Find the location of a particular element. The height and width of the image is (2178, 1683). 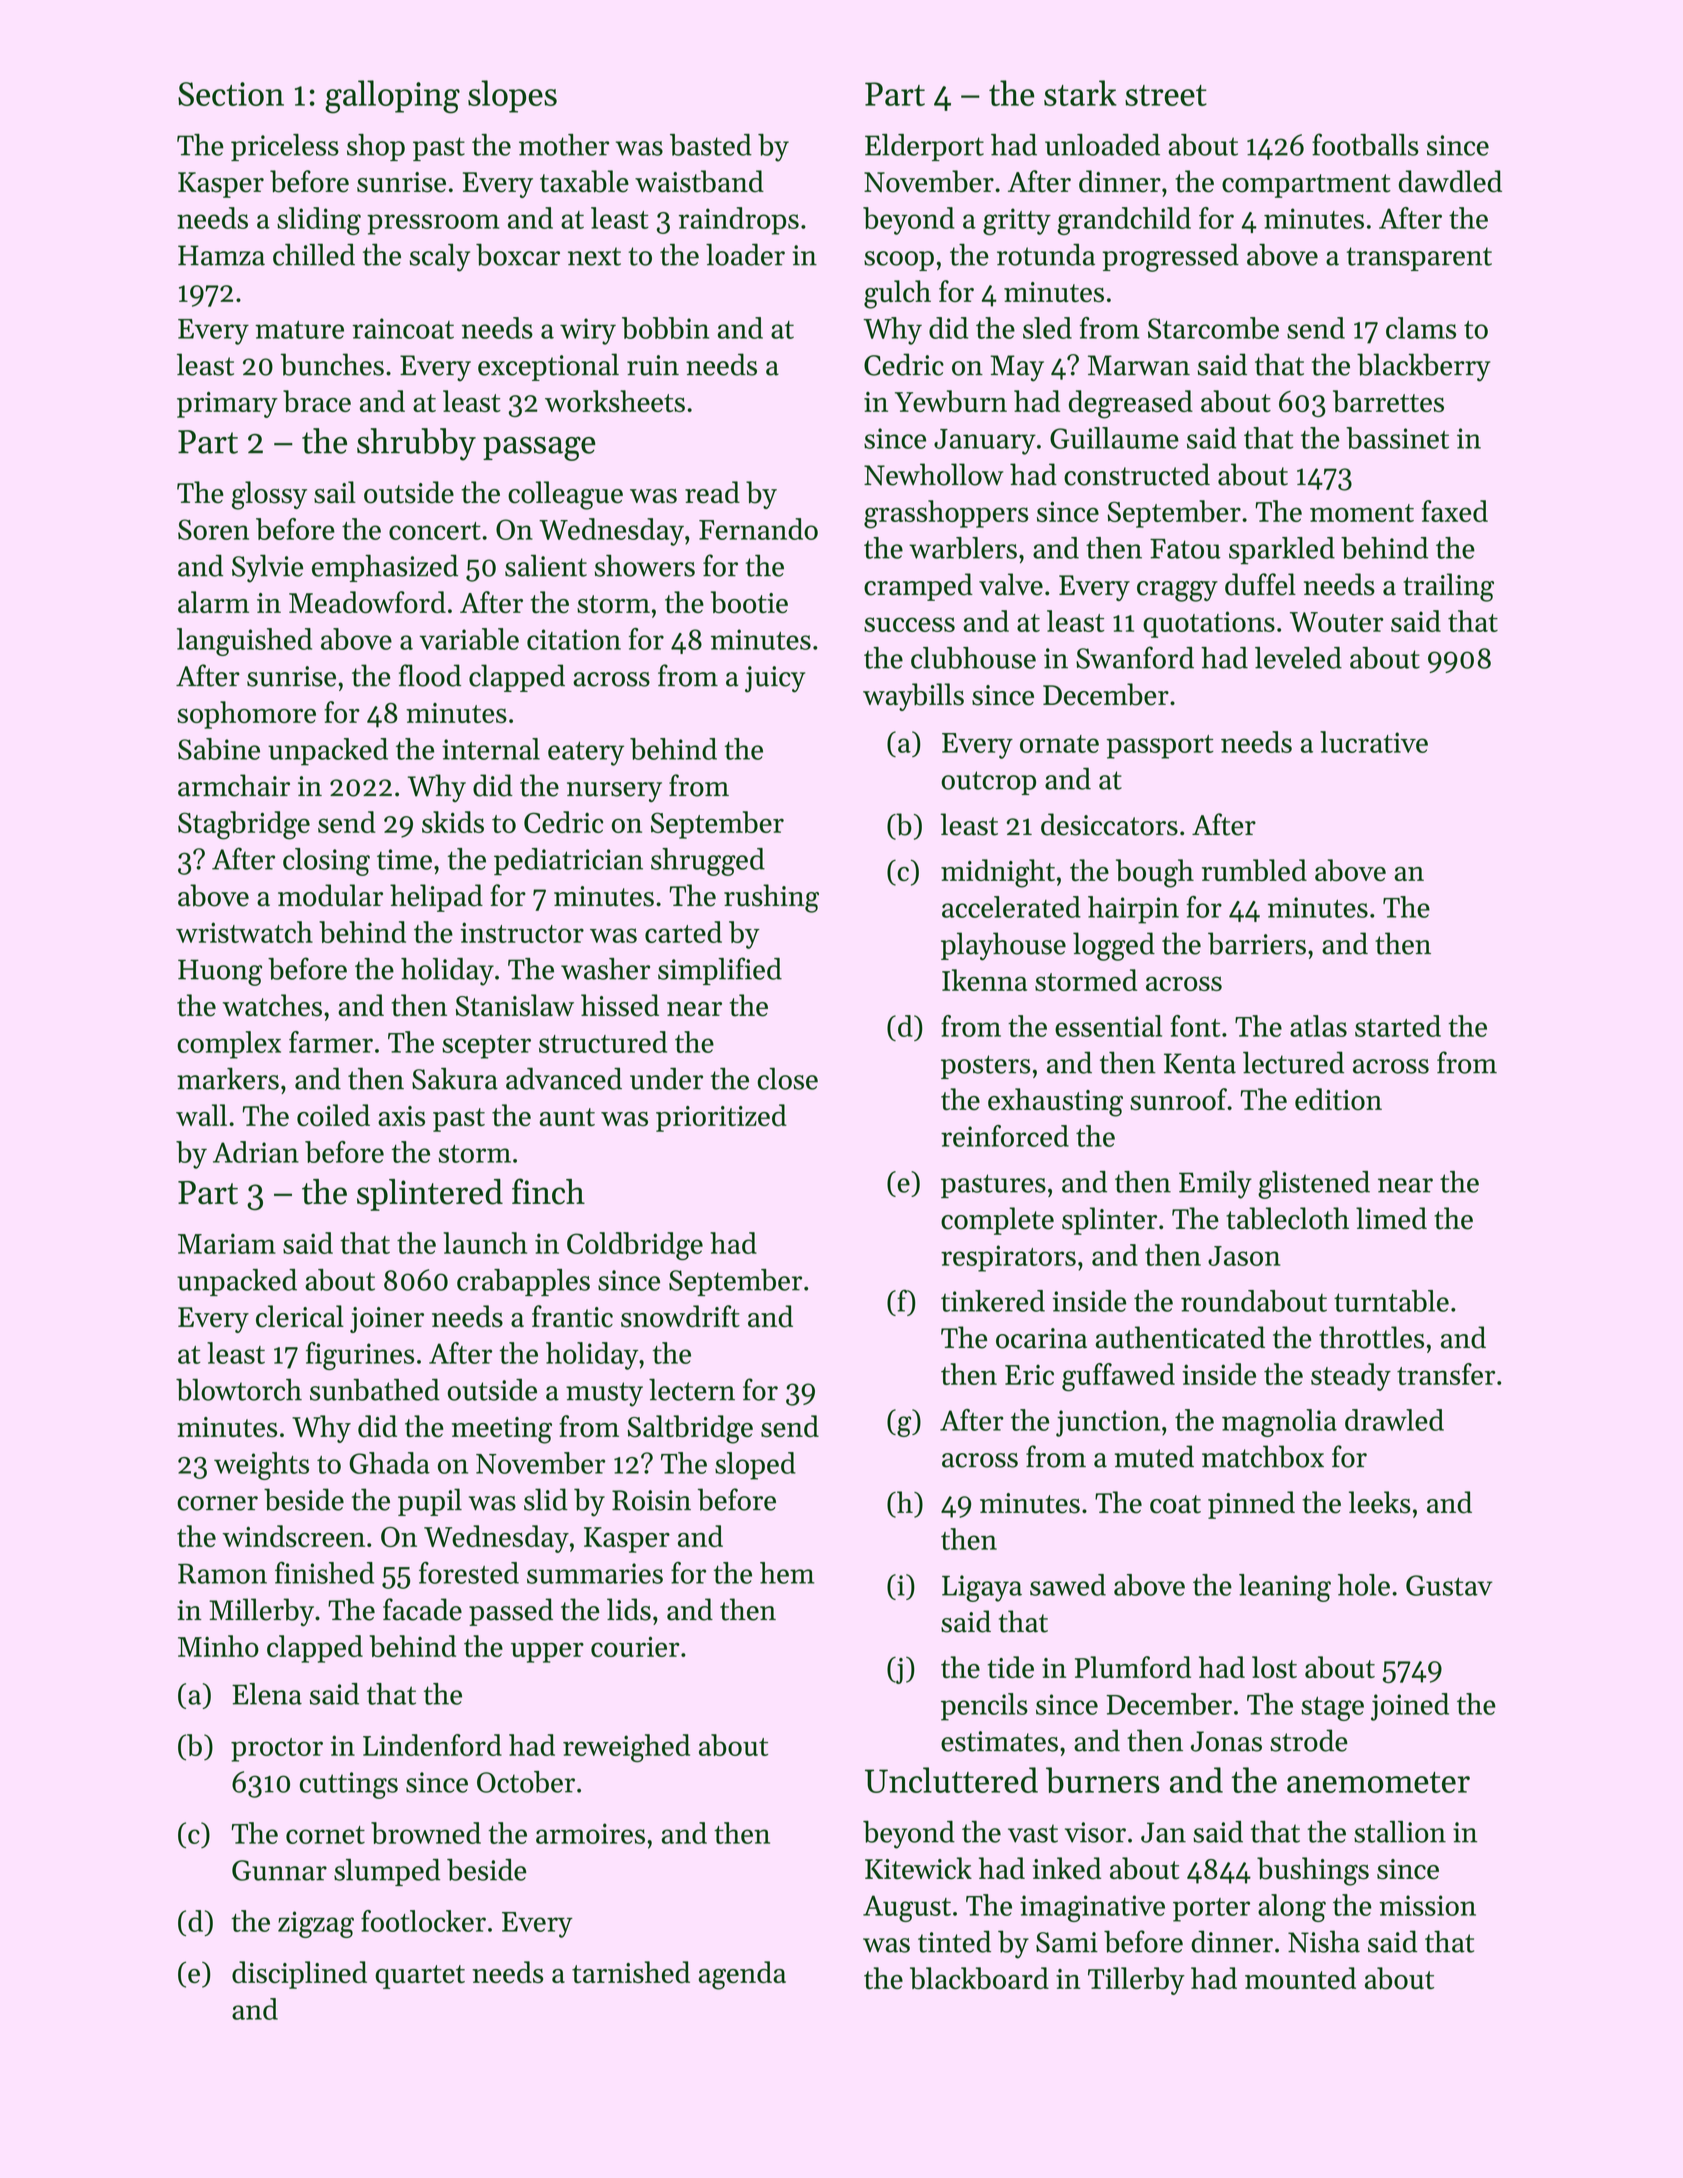

Sylvie is located at coordinates (267, 568).
